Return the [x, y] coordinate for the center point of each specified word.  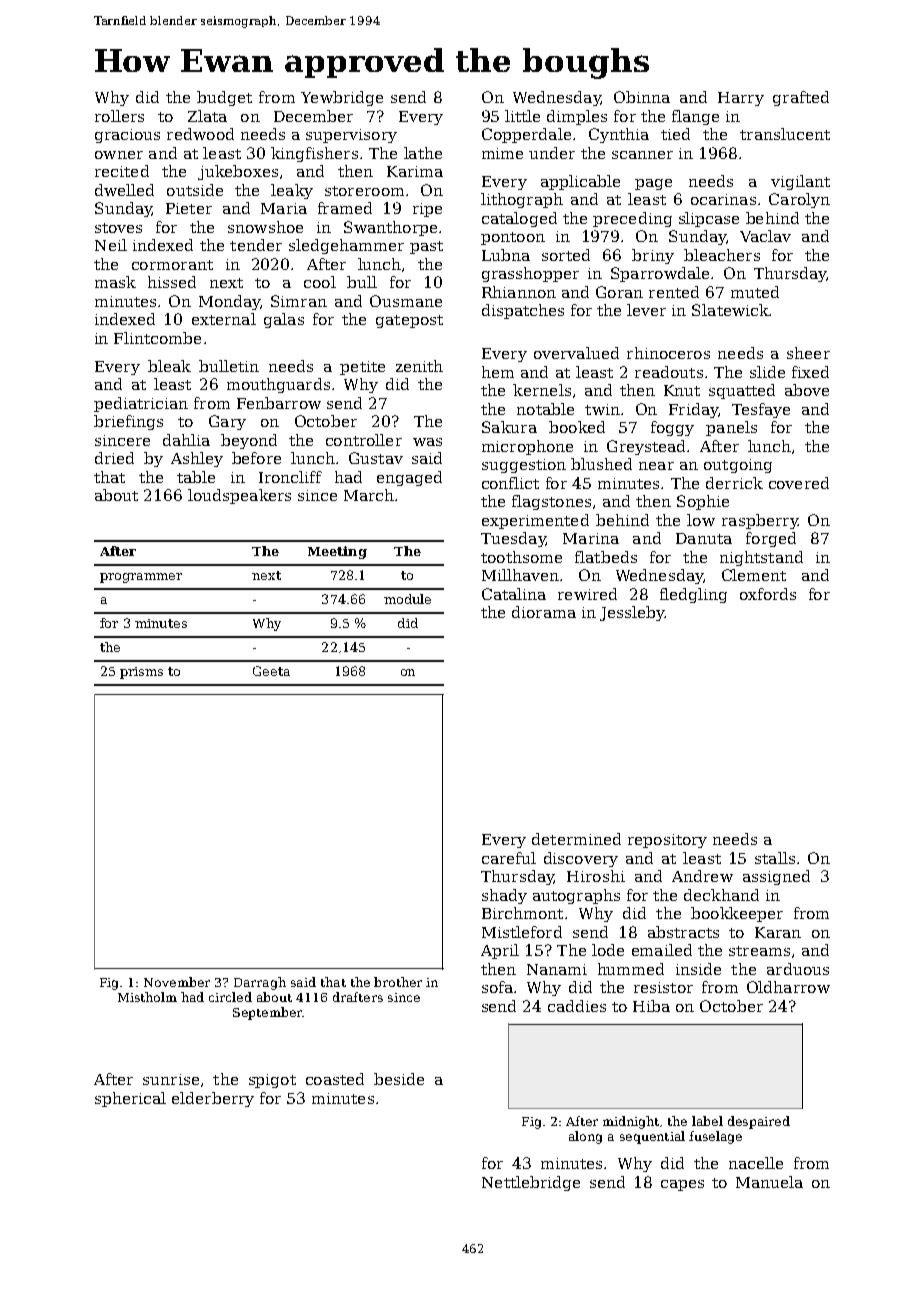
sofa [497, 987]
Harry [741, 99]
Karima [415, 171]
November [177, 982]
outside [195, 190]
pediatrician [141, 404]
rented [674, 292]
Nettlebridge [531, 1183]
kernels [542, 390]
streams [759, 951]
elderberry [213, 1099]
